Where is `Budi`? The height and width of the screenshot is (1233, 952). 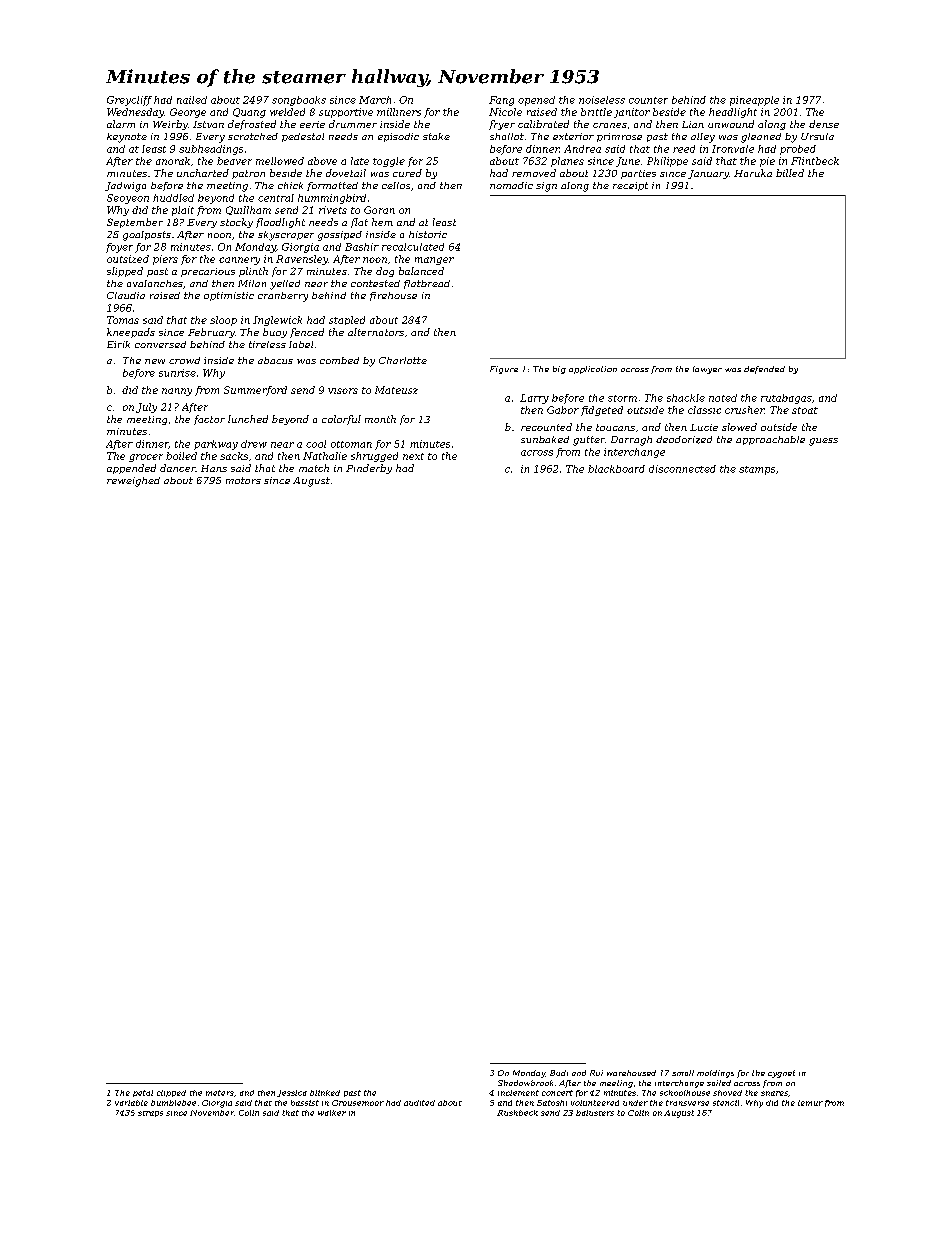
Budi is located at coordinates (559, 1073).
